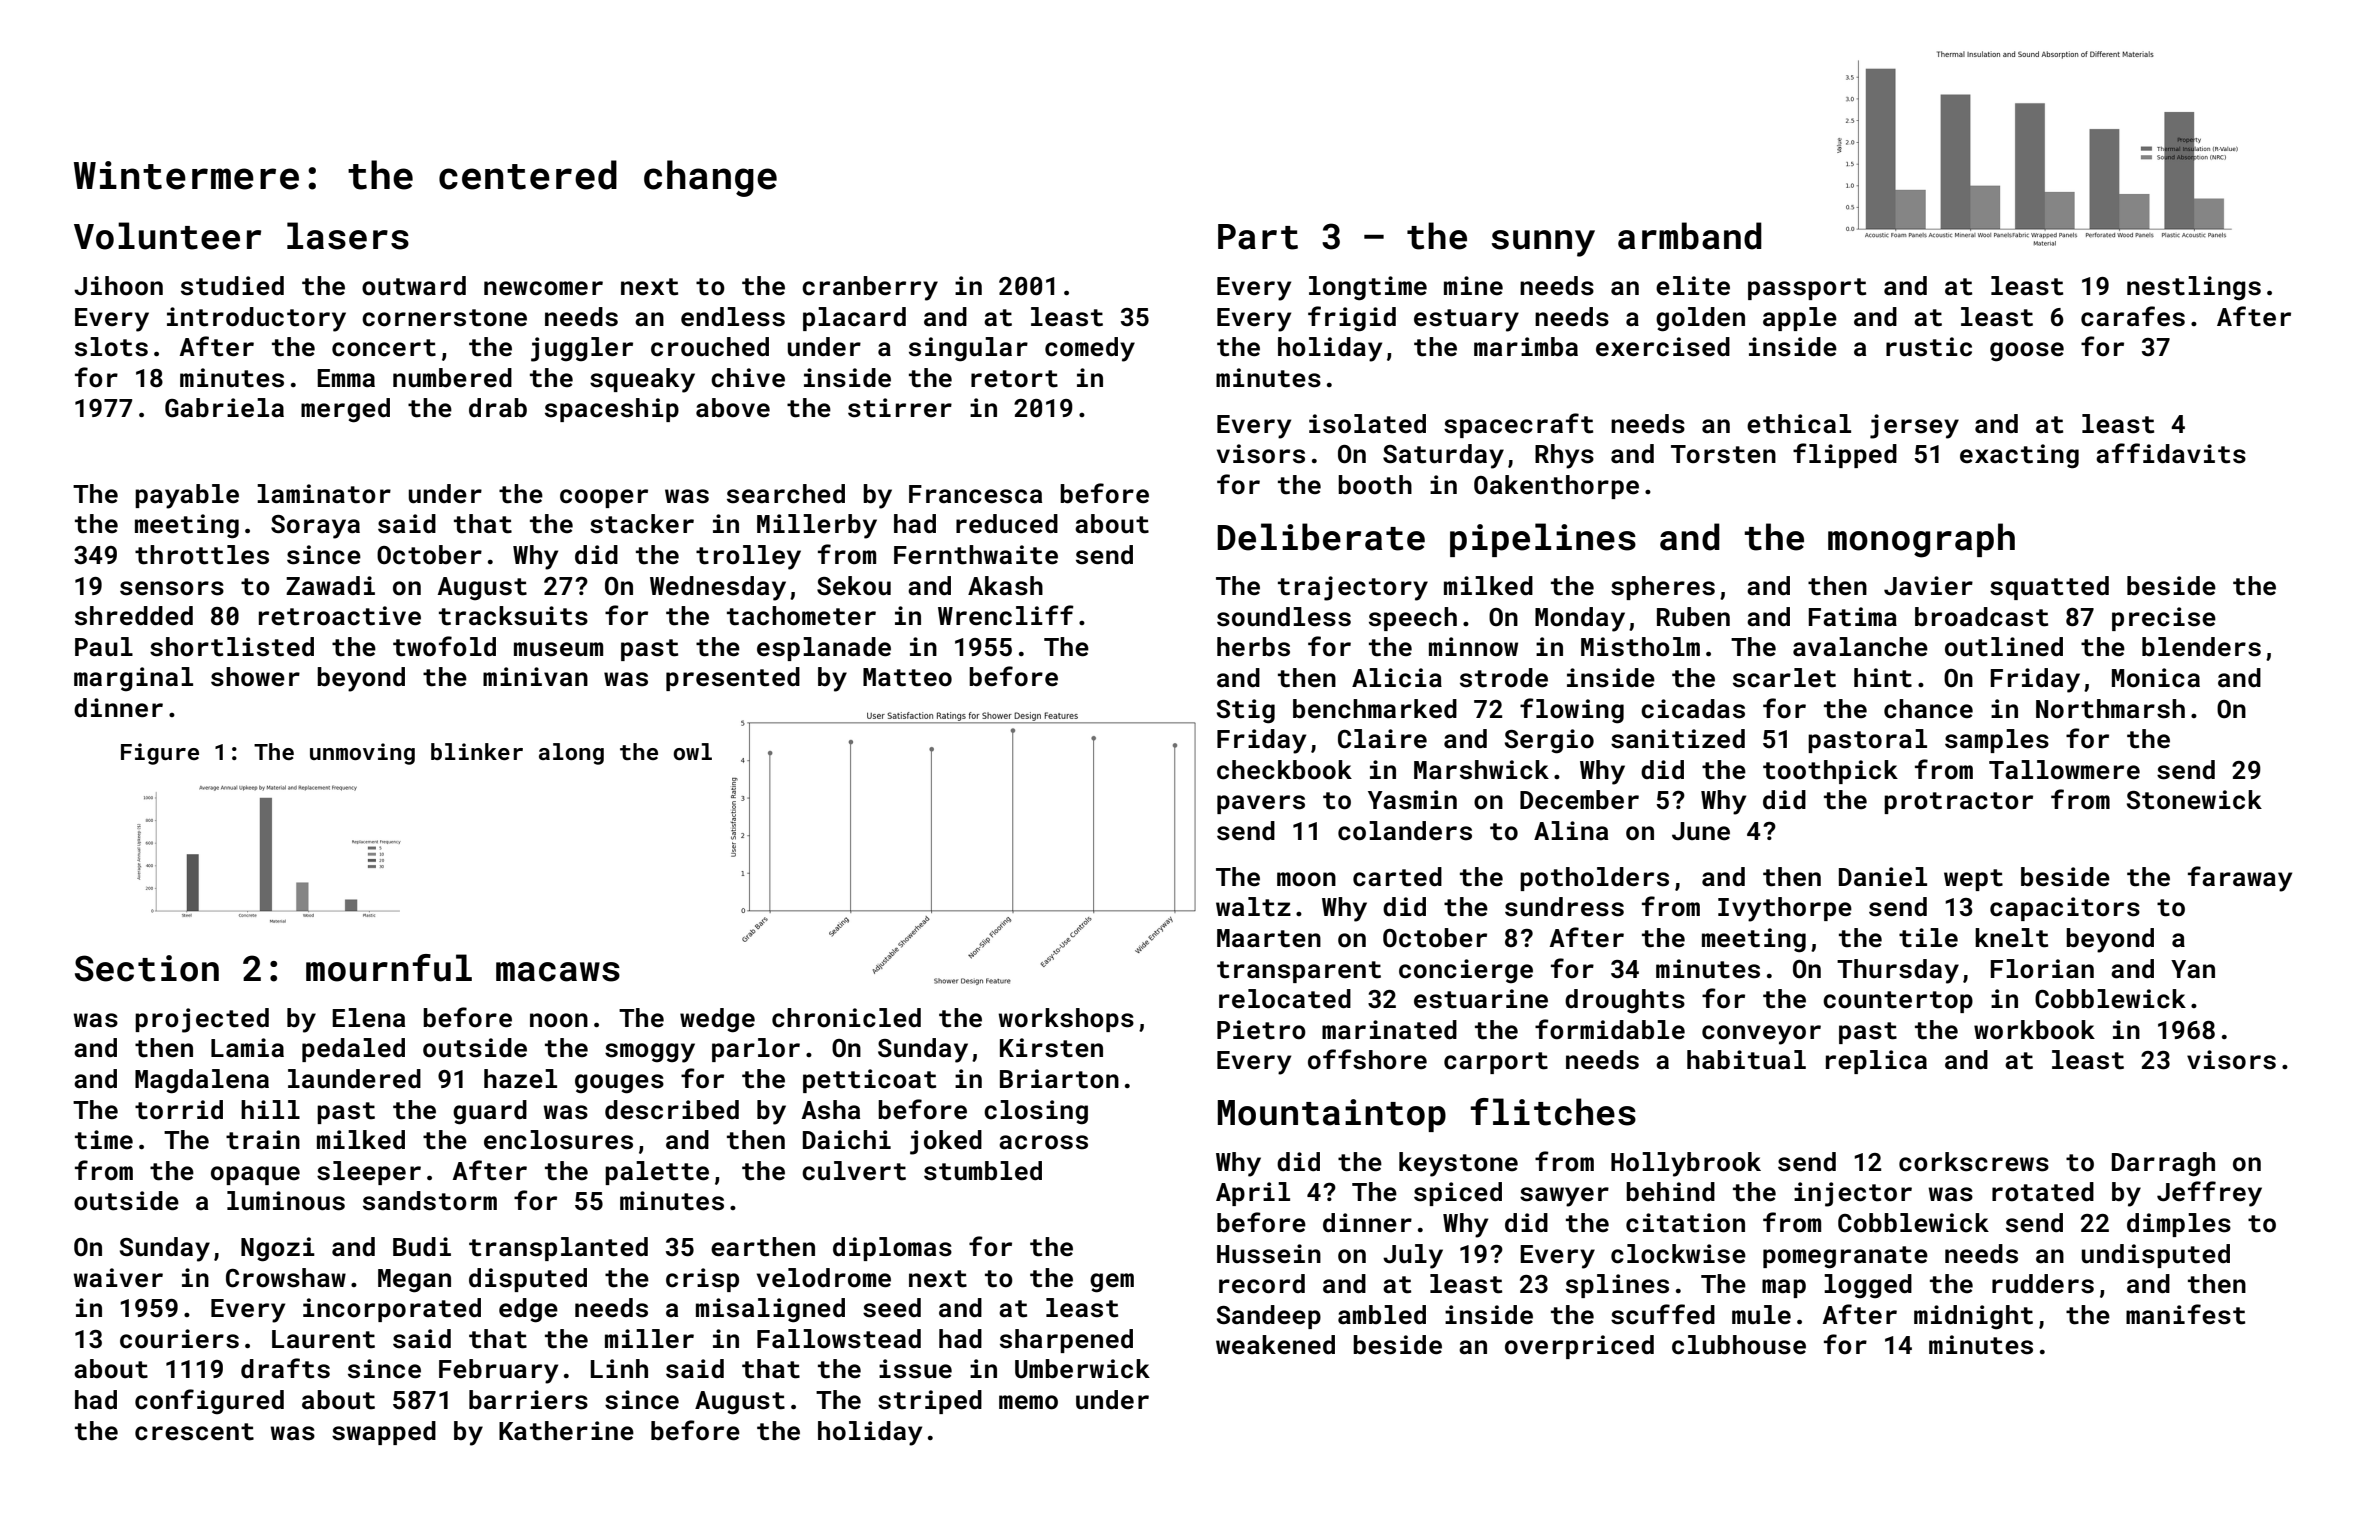 The height and width of the screenshot is (1540, 2380). What do you see at coordinates (1332, 1115) in the screenshot?
I see `Mountaintop` at bounding box center [1332, 1115].
